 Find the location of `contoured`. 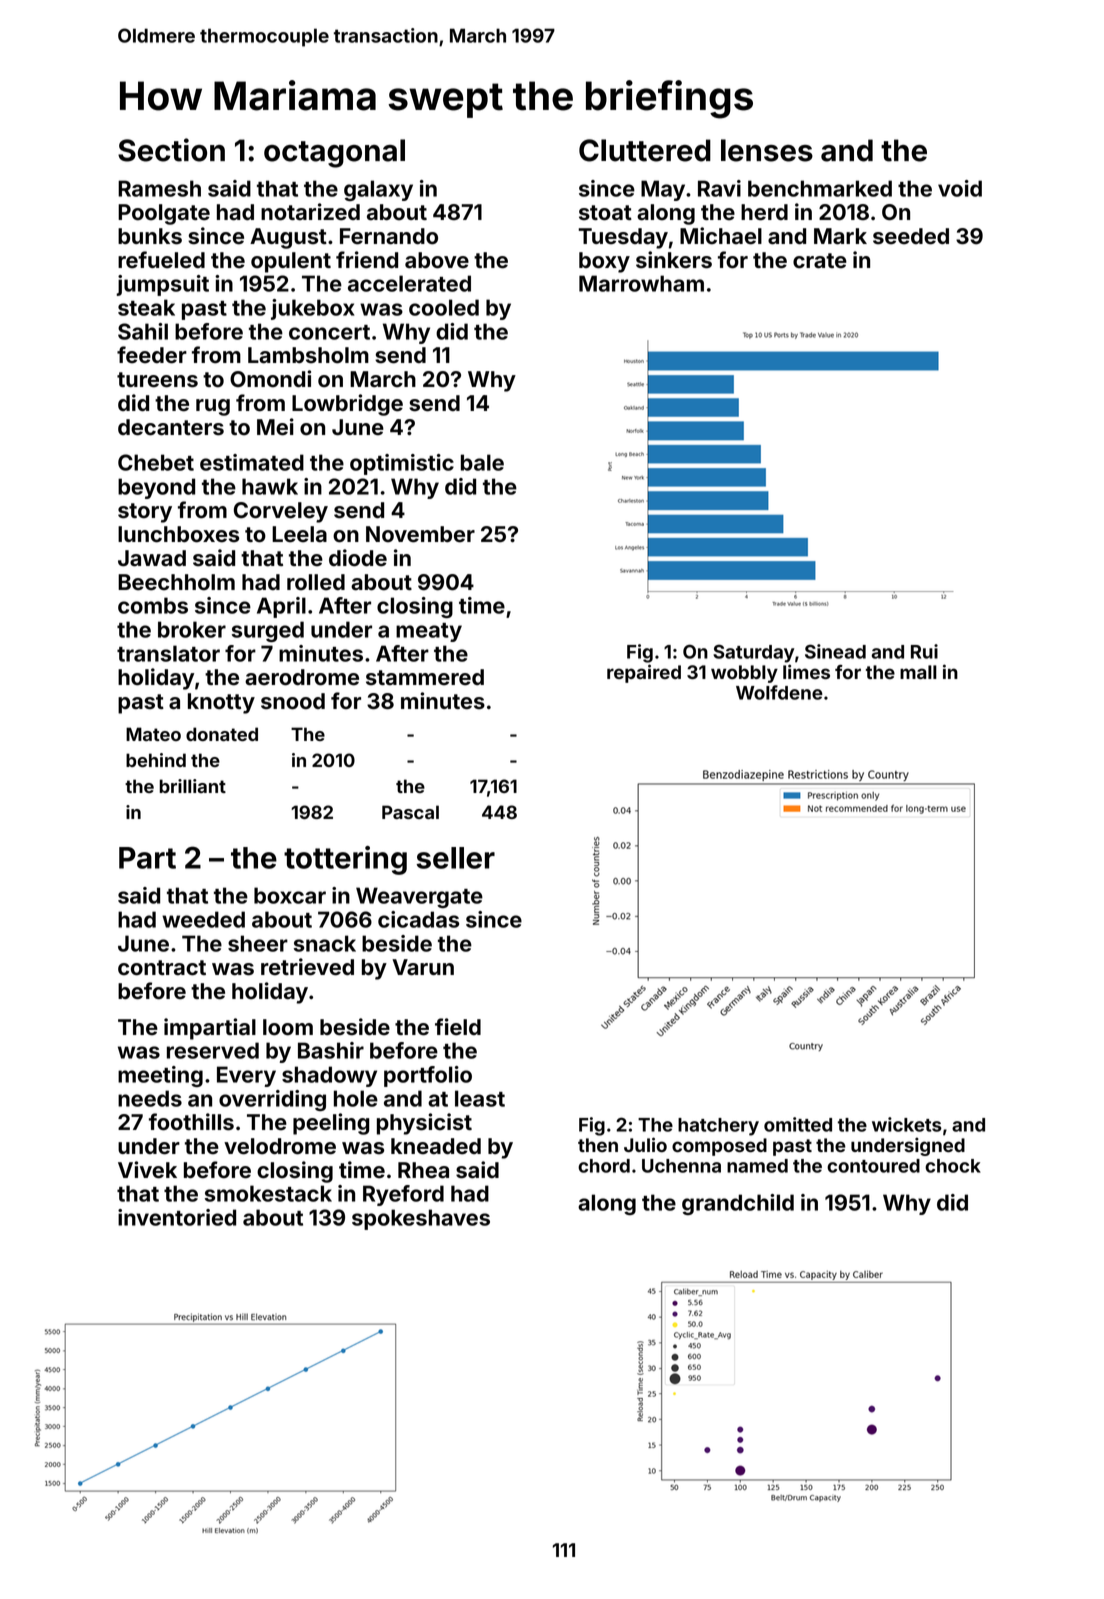

contoured is located at coordinates (873, 1166).
